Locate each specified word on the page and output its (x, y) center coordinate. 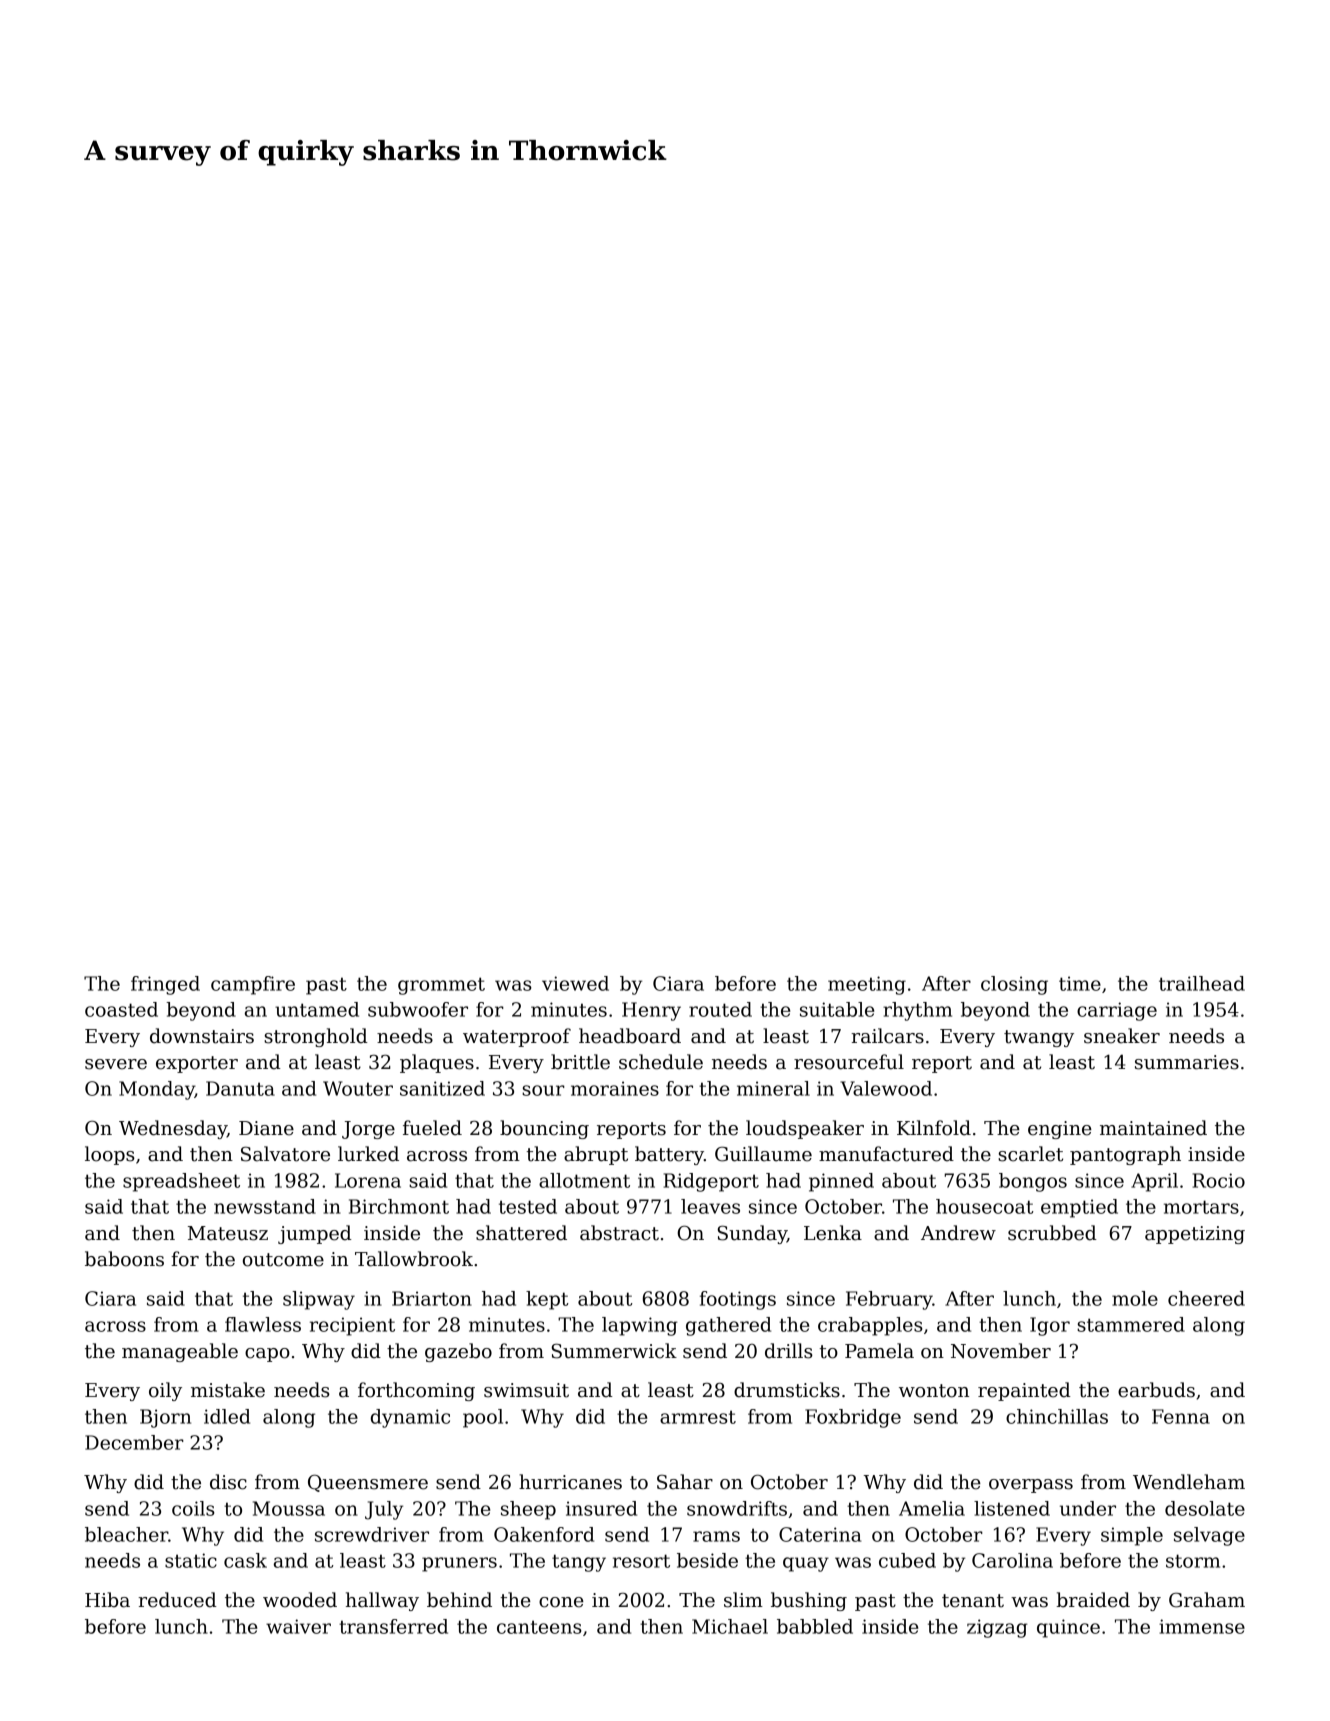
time (1080, 983)
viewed (575, 983)
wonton (934, 1391)
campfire (253, 985)
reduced (177, 1600)
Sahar (685, 1482)
